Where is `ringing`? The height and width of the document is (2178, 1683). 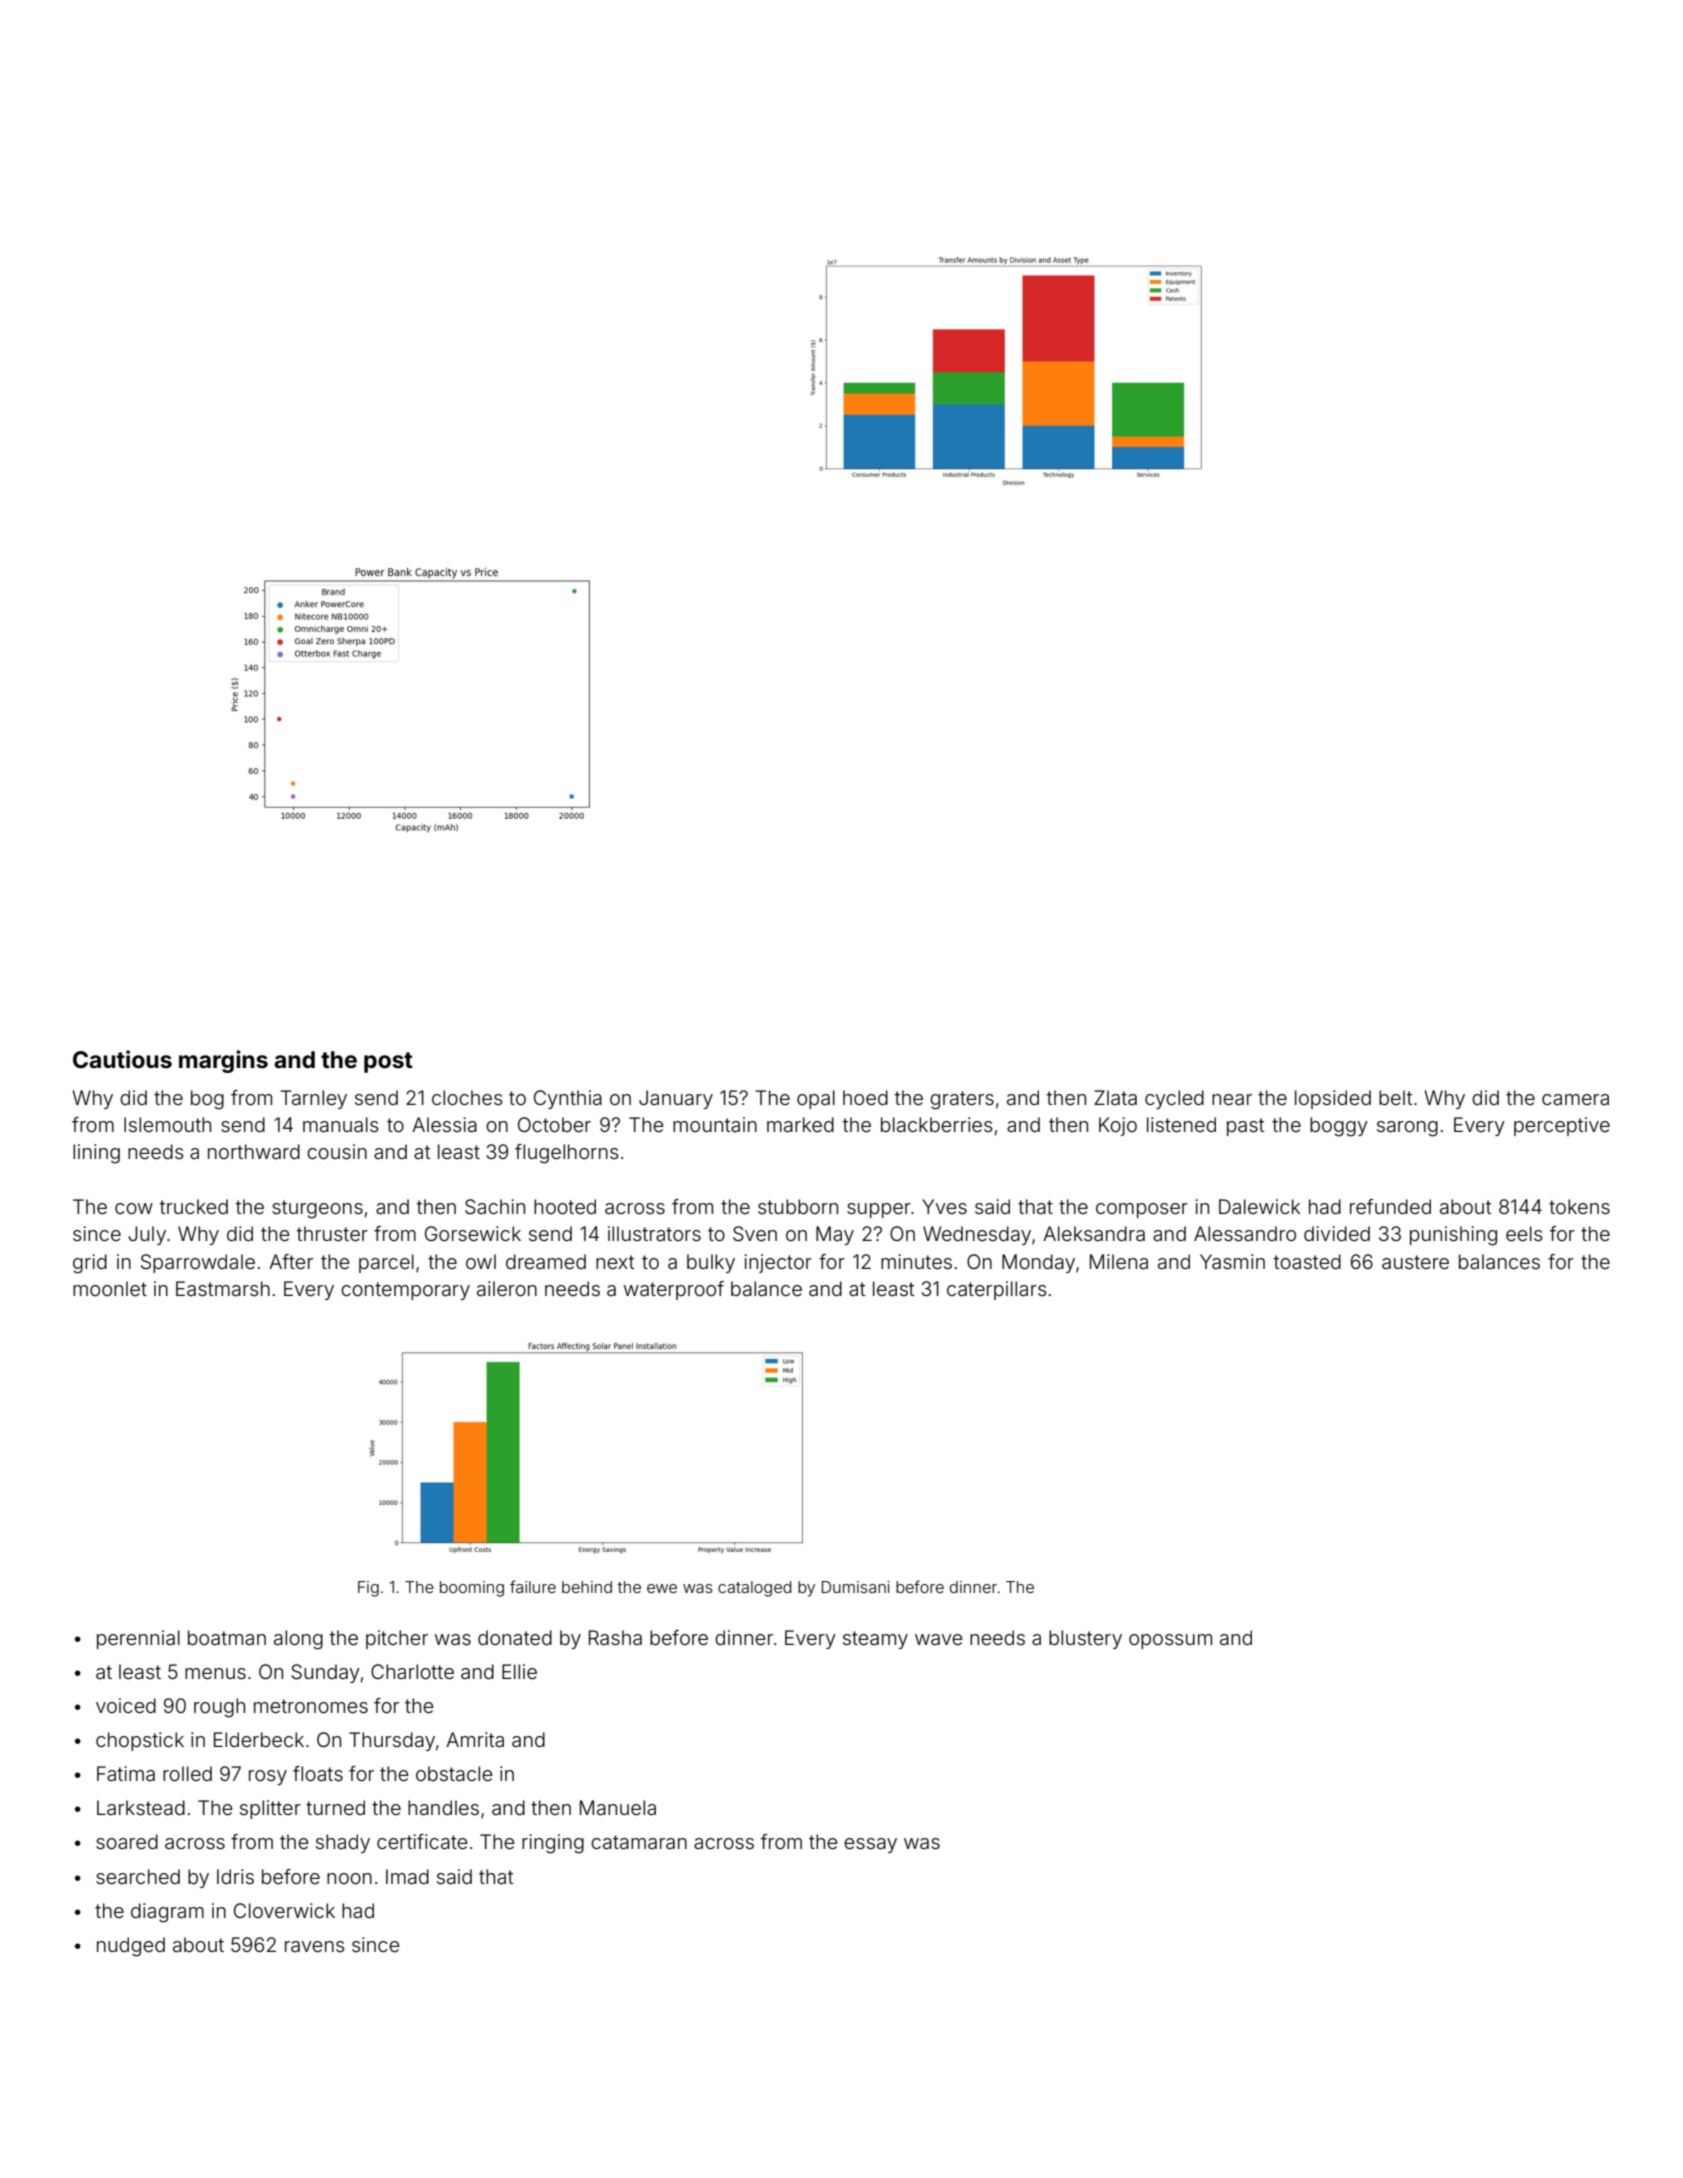 ringing is located at coordinates (553, 1844).
